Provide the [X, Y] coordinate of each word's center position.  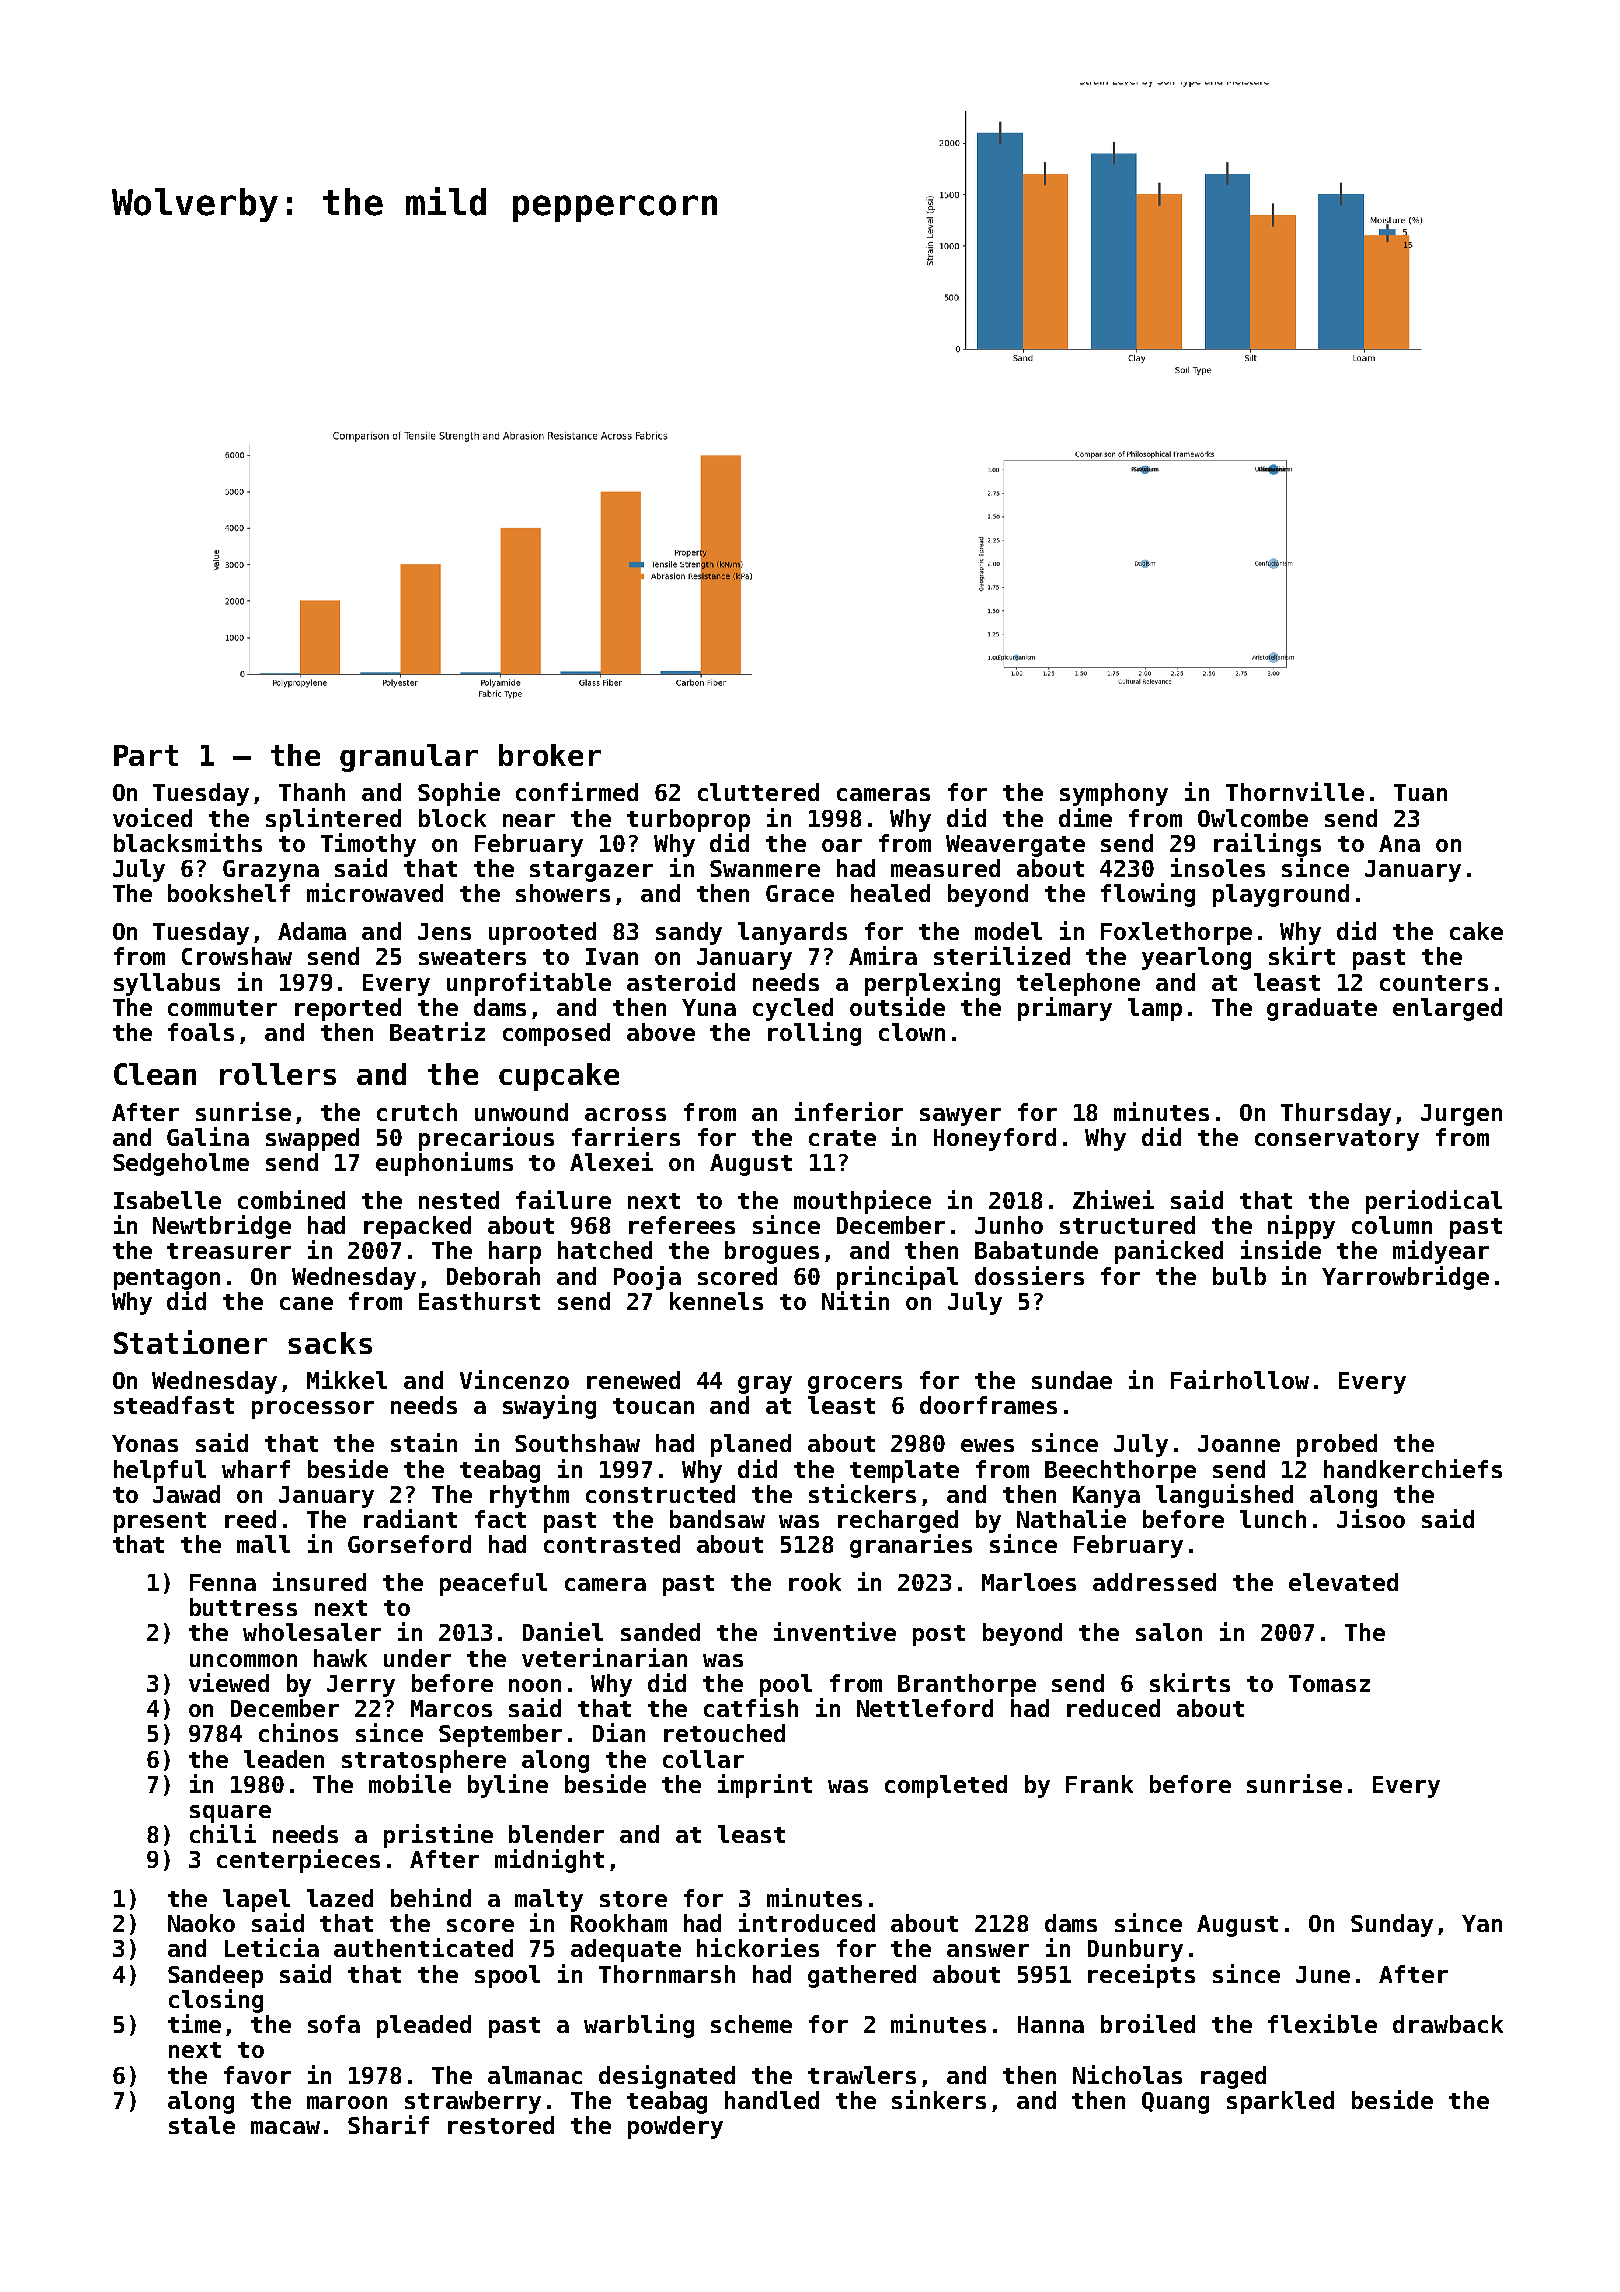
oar [842, 845]
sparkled [1280, 2102]
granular [409, 758]
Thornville [1295, 791]
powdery [675, 2127]
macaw [285, 2127]
